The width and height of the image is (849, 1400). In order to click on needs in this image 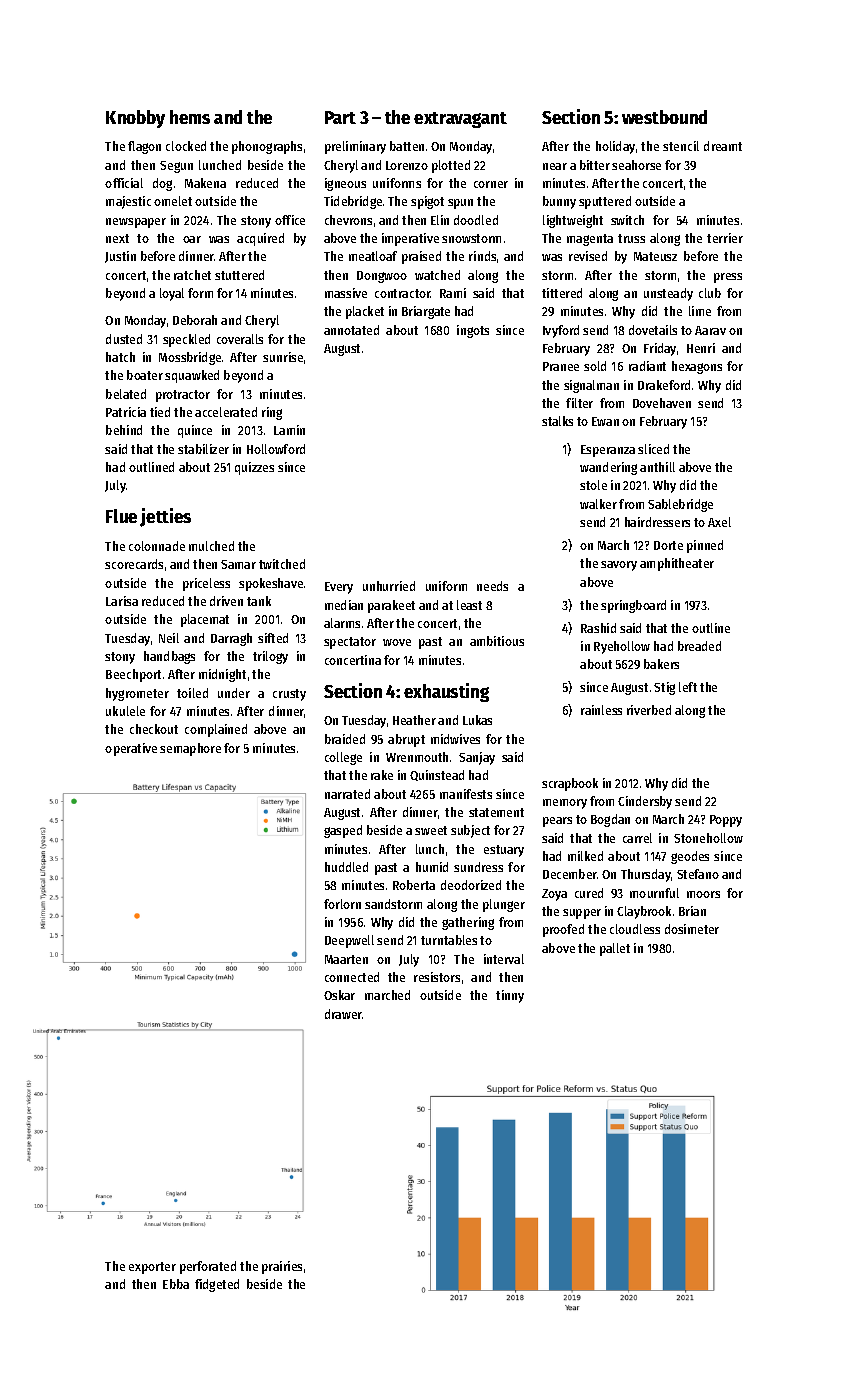, I will do `click(492, 586)`.
